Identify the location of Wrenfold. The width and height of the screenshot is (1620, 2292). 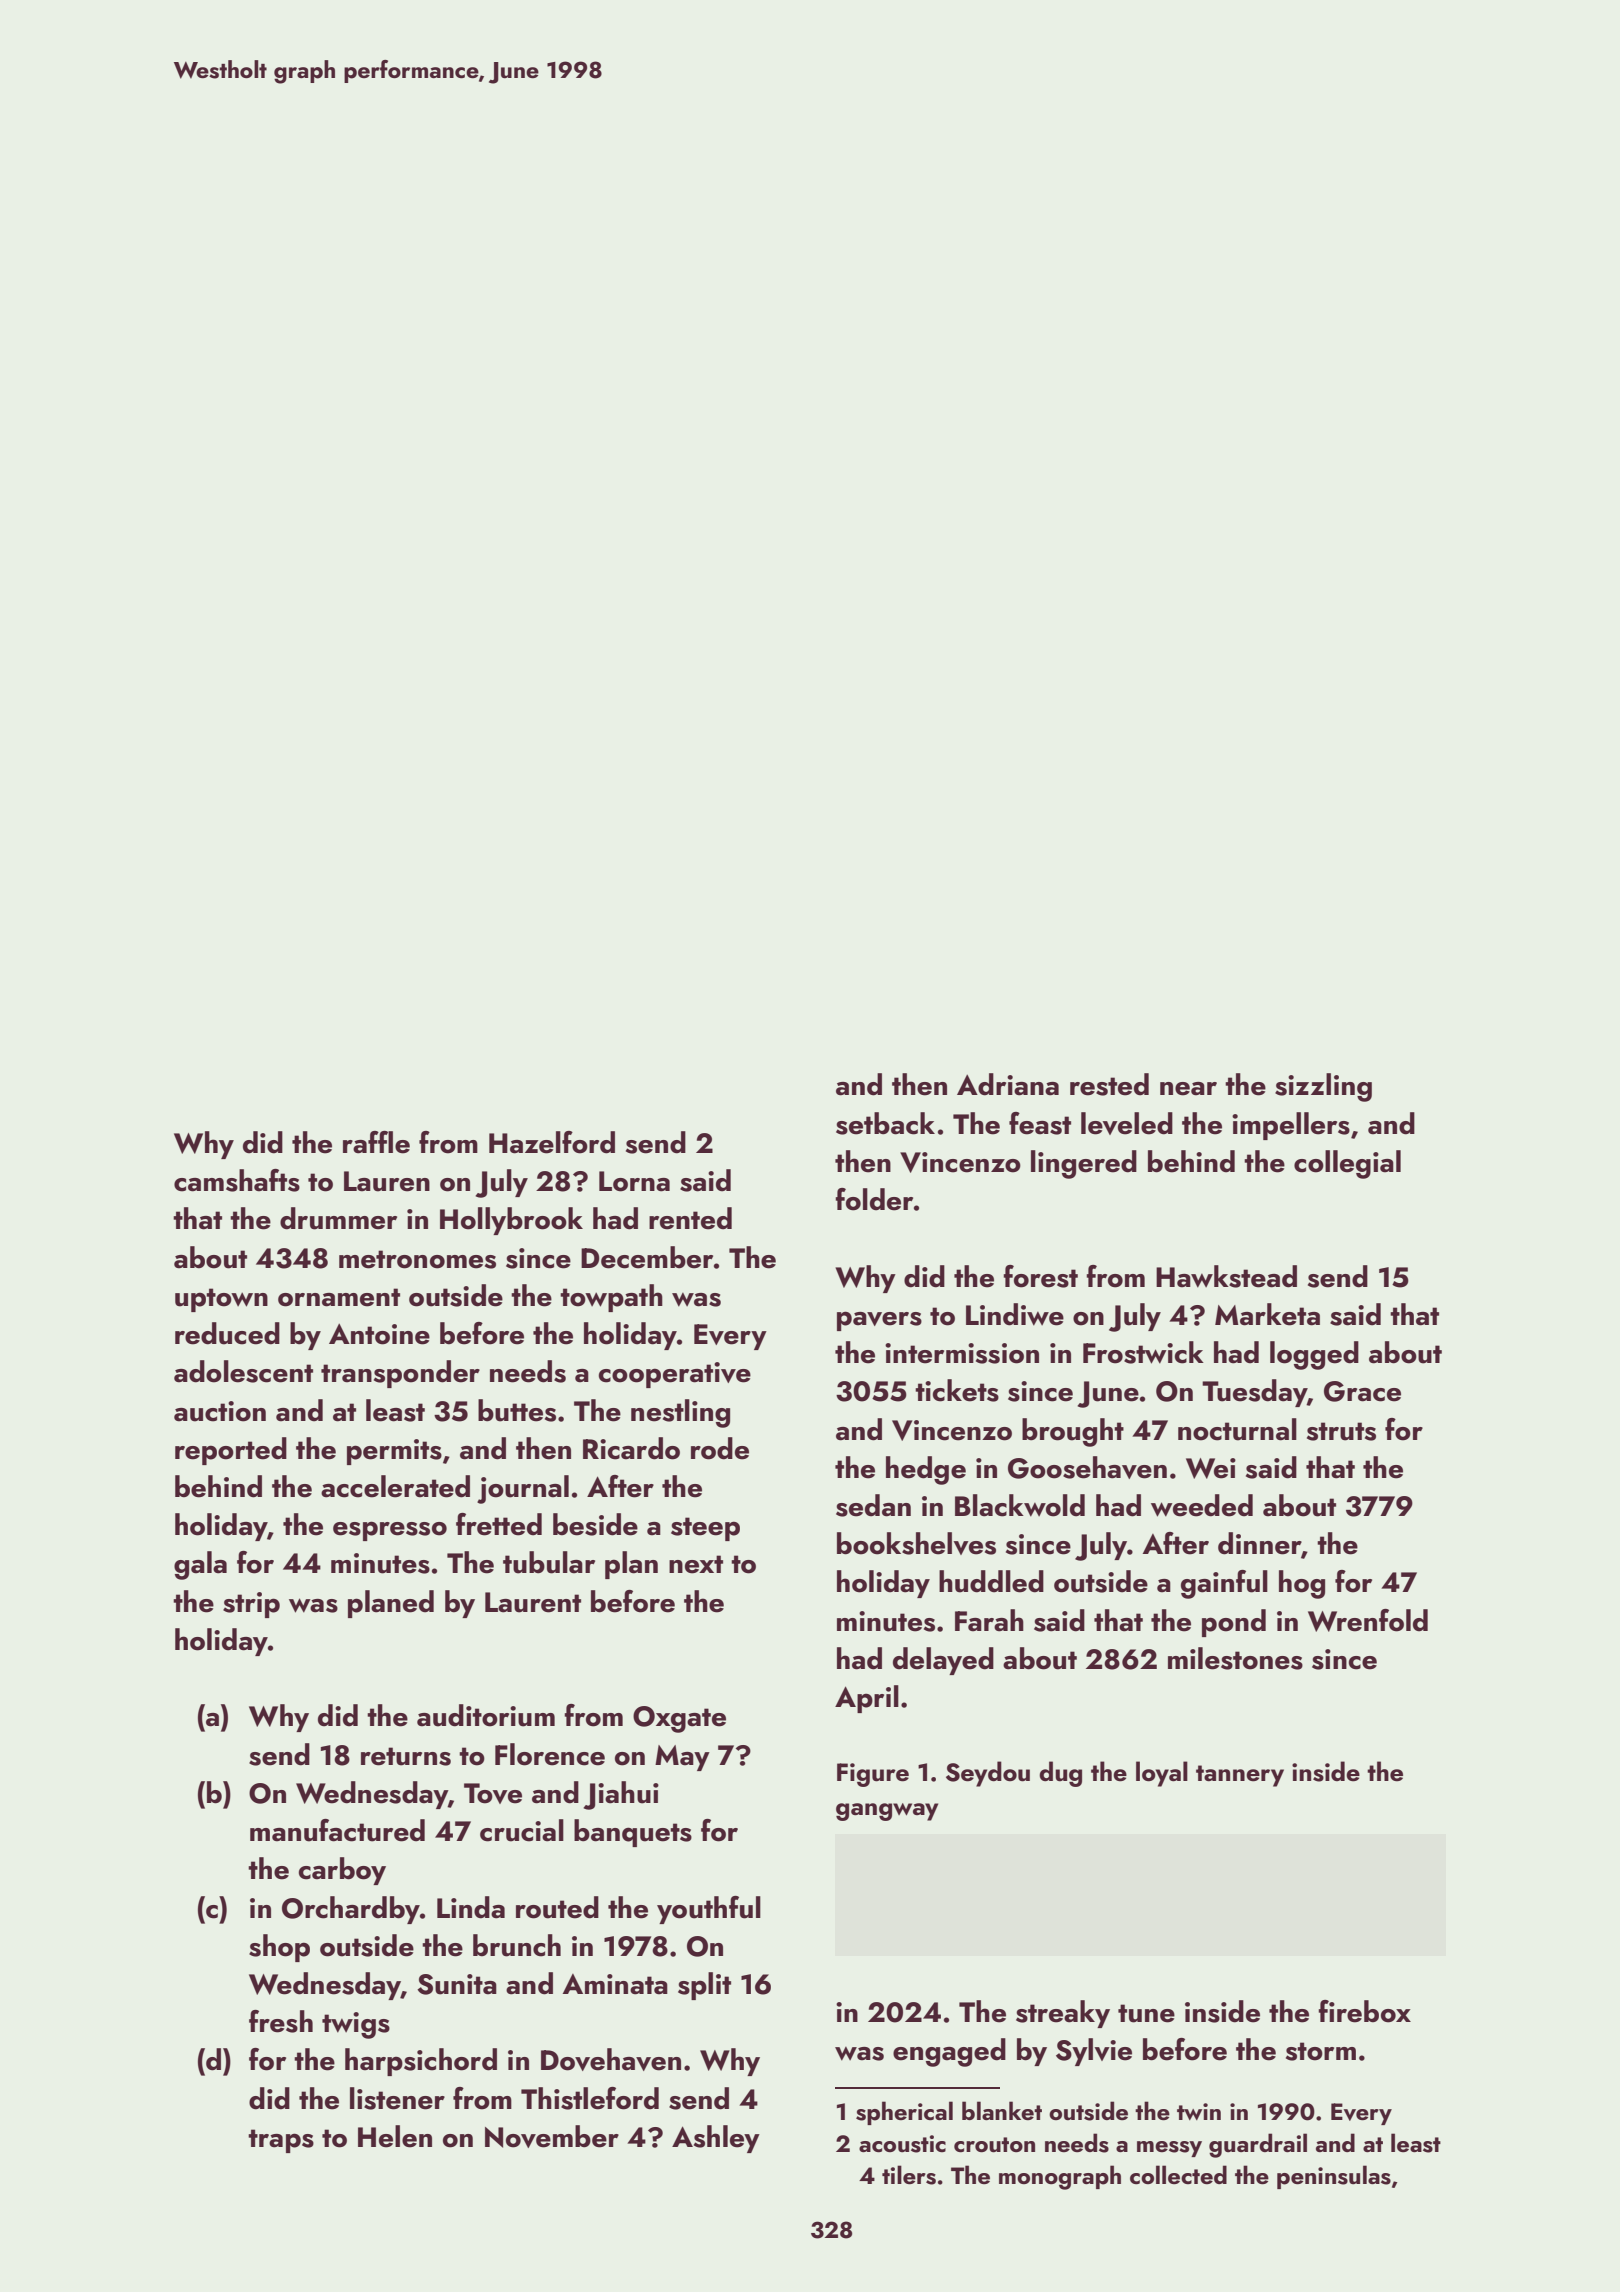
(1368, 1620).
